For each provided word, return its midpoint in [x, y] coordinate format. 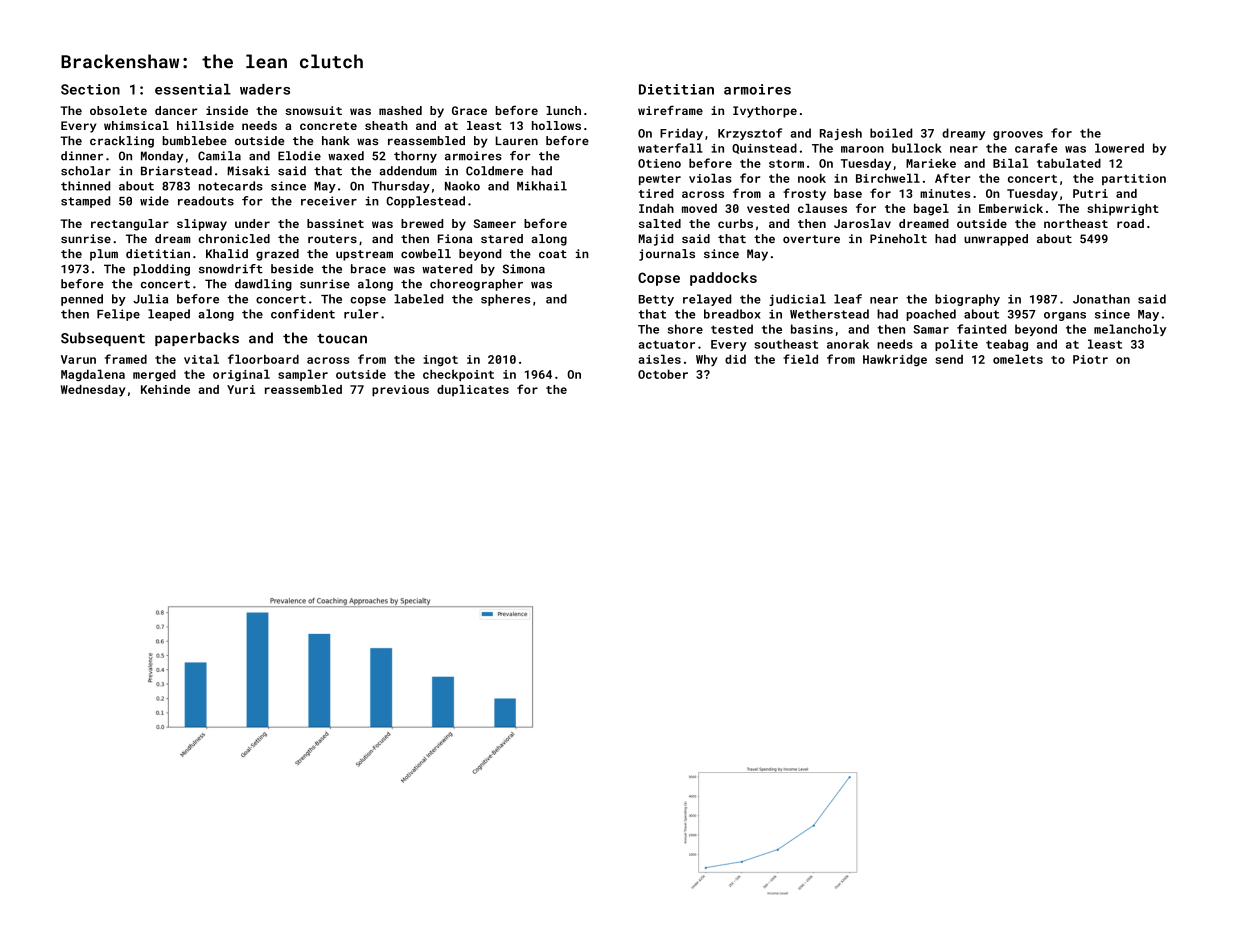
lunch [563, 110]
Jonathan [1101, 299]
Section [90, 89]
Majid [656, 240]
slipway [202, 225]
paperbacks [197, 339]
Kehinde [165, 389]
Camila [219, 156]
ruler [361, 314]
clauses [822, 208]
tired [656, 193]
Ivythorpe [765, 112]
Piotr [1090, 359]
